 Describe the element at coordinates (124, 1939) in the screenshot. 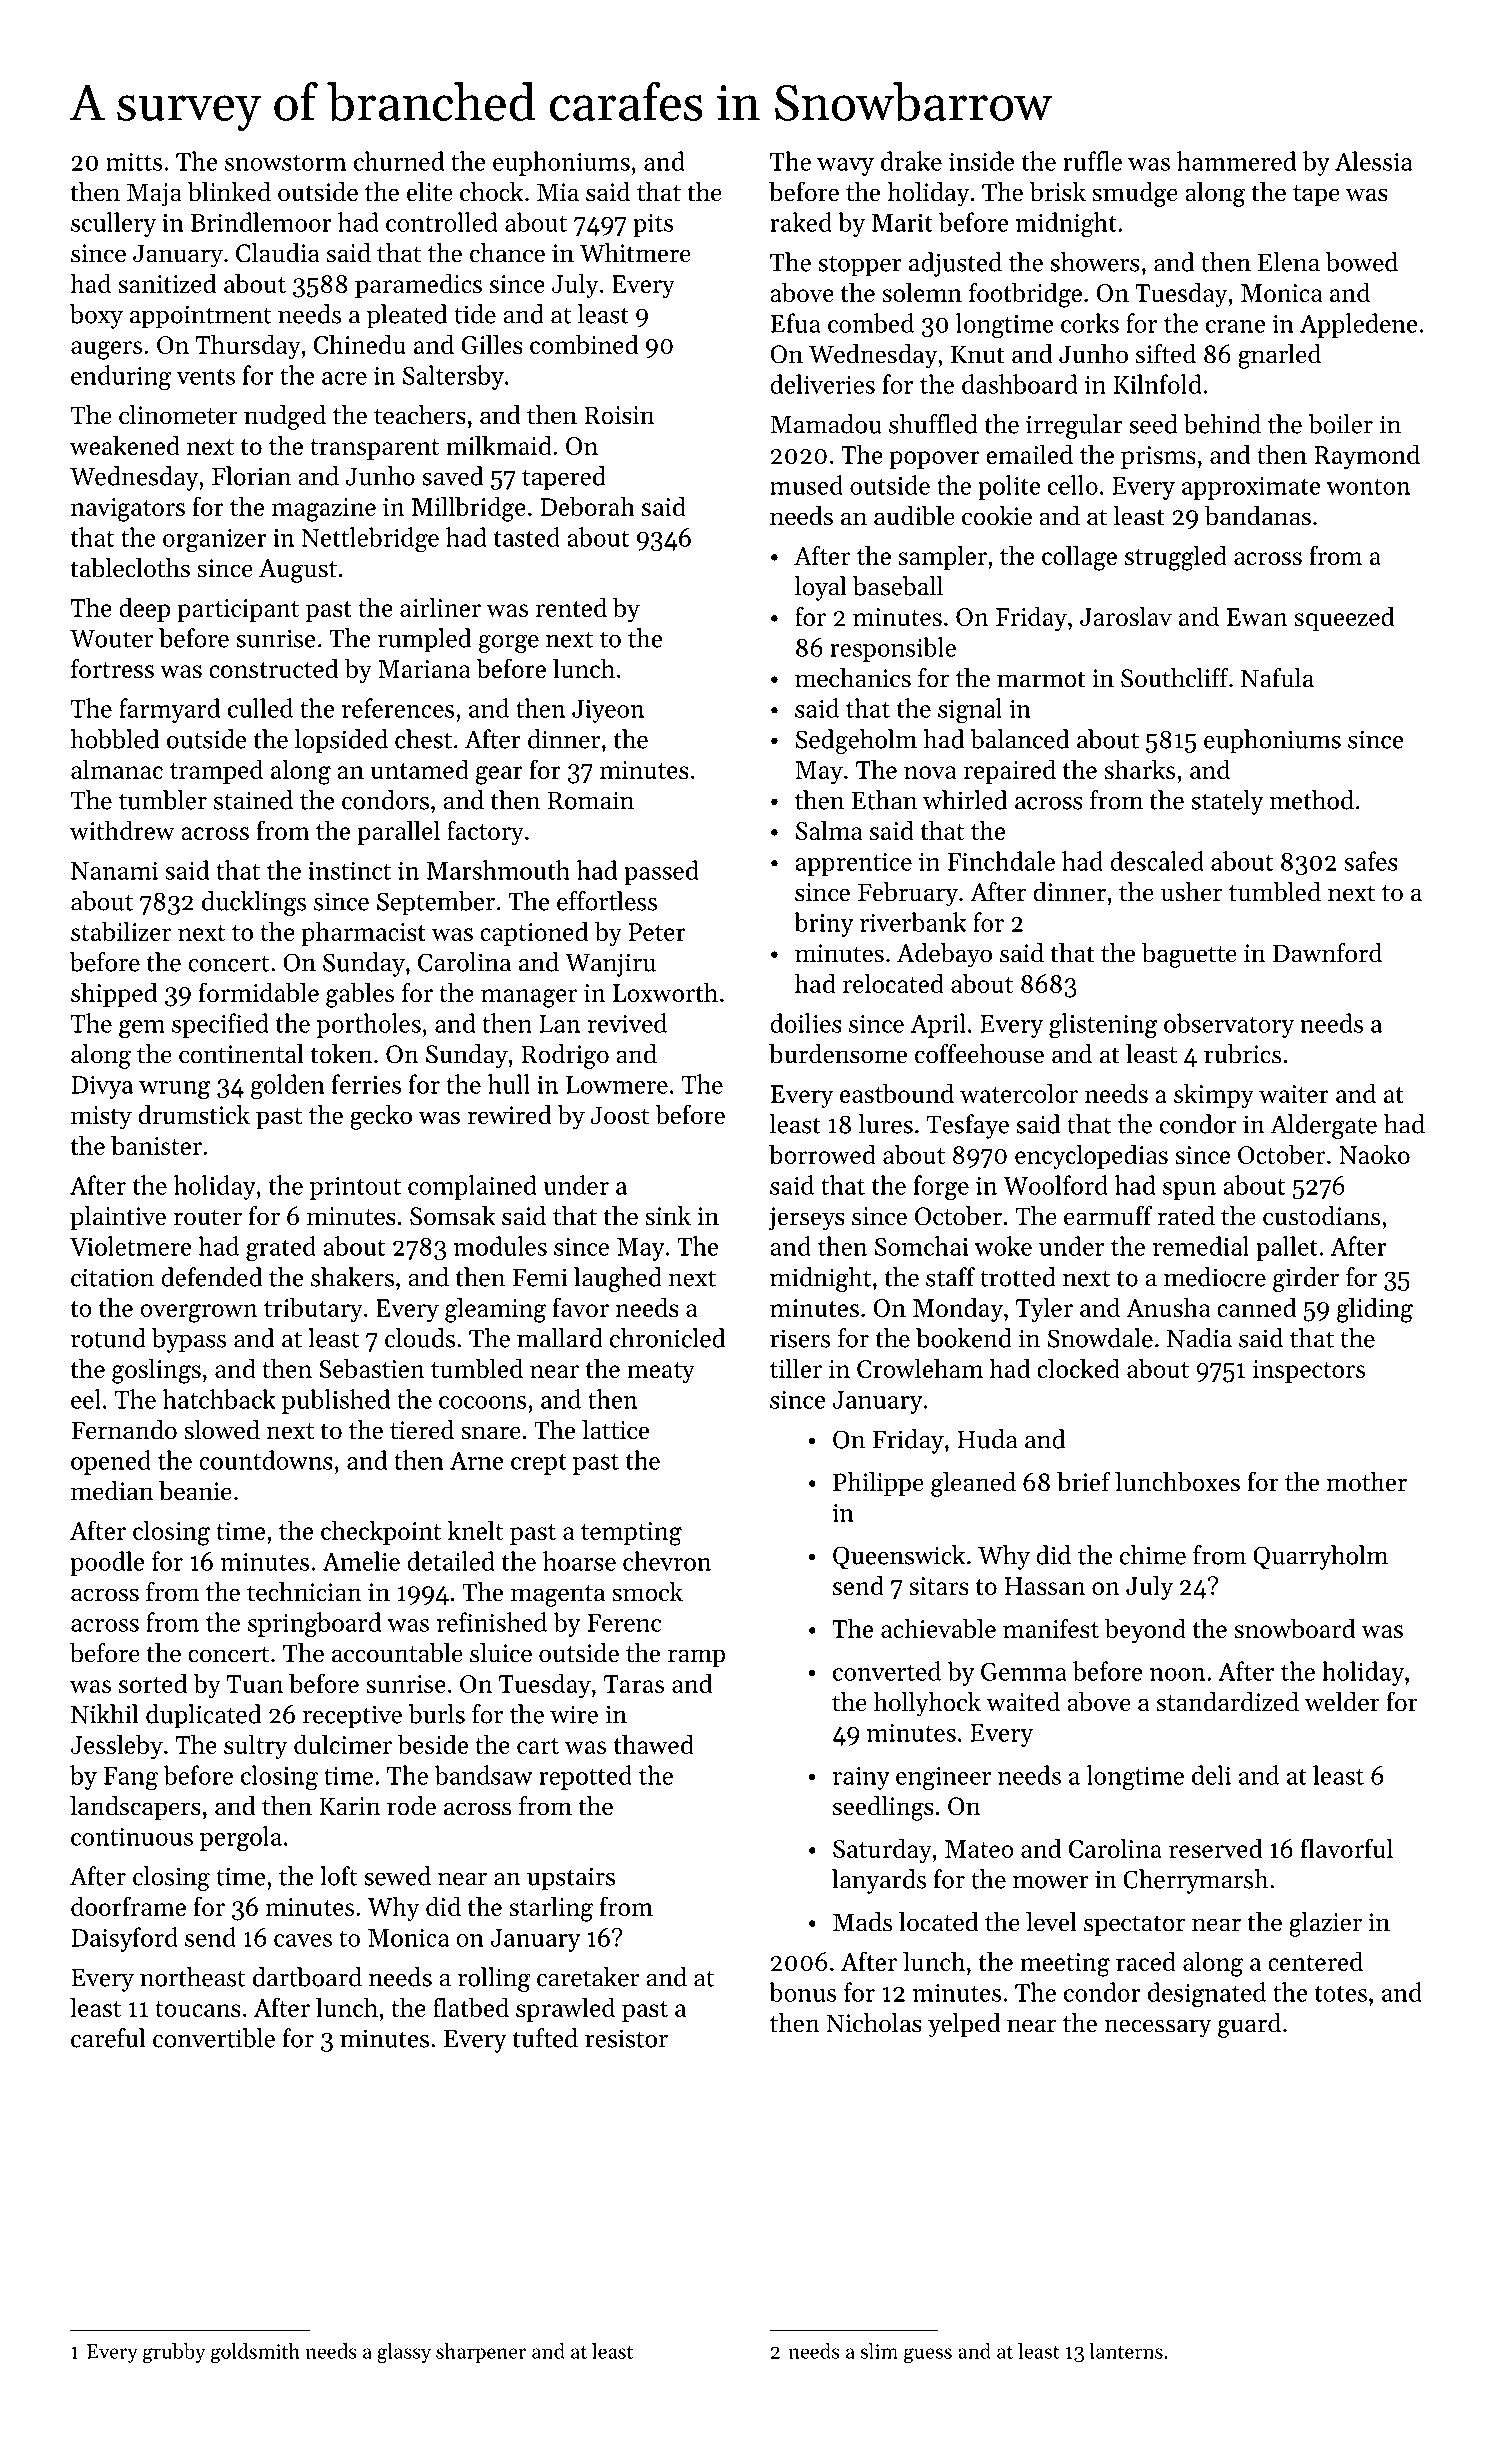

I see `Daisyford` at that location.
